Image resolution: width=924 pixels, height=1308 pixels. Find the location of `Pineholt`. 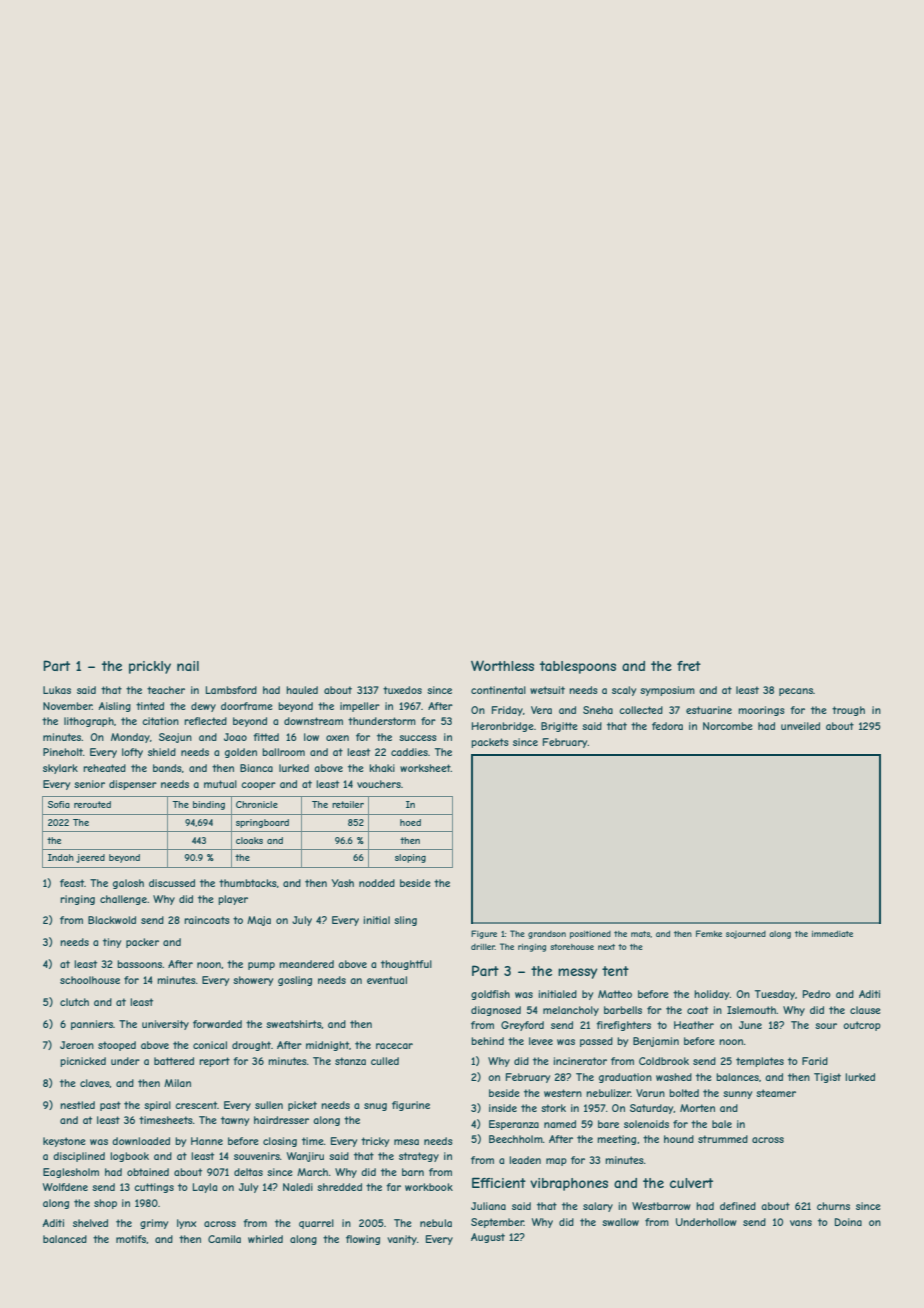

Pineholt is located at coordinates (63, 752).
